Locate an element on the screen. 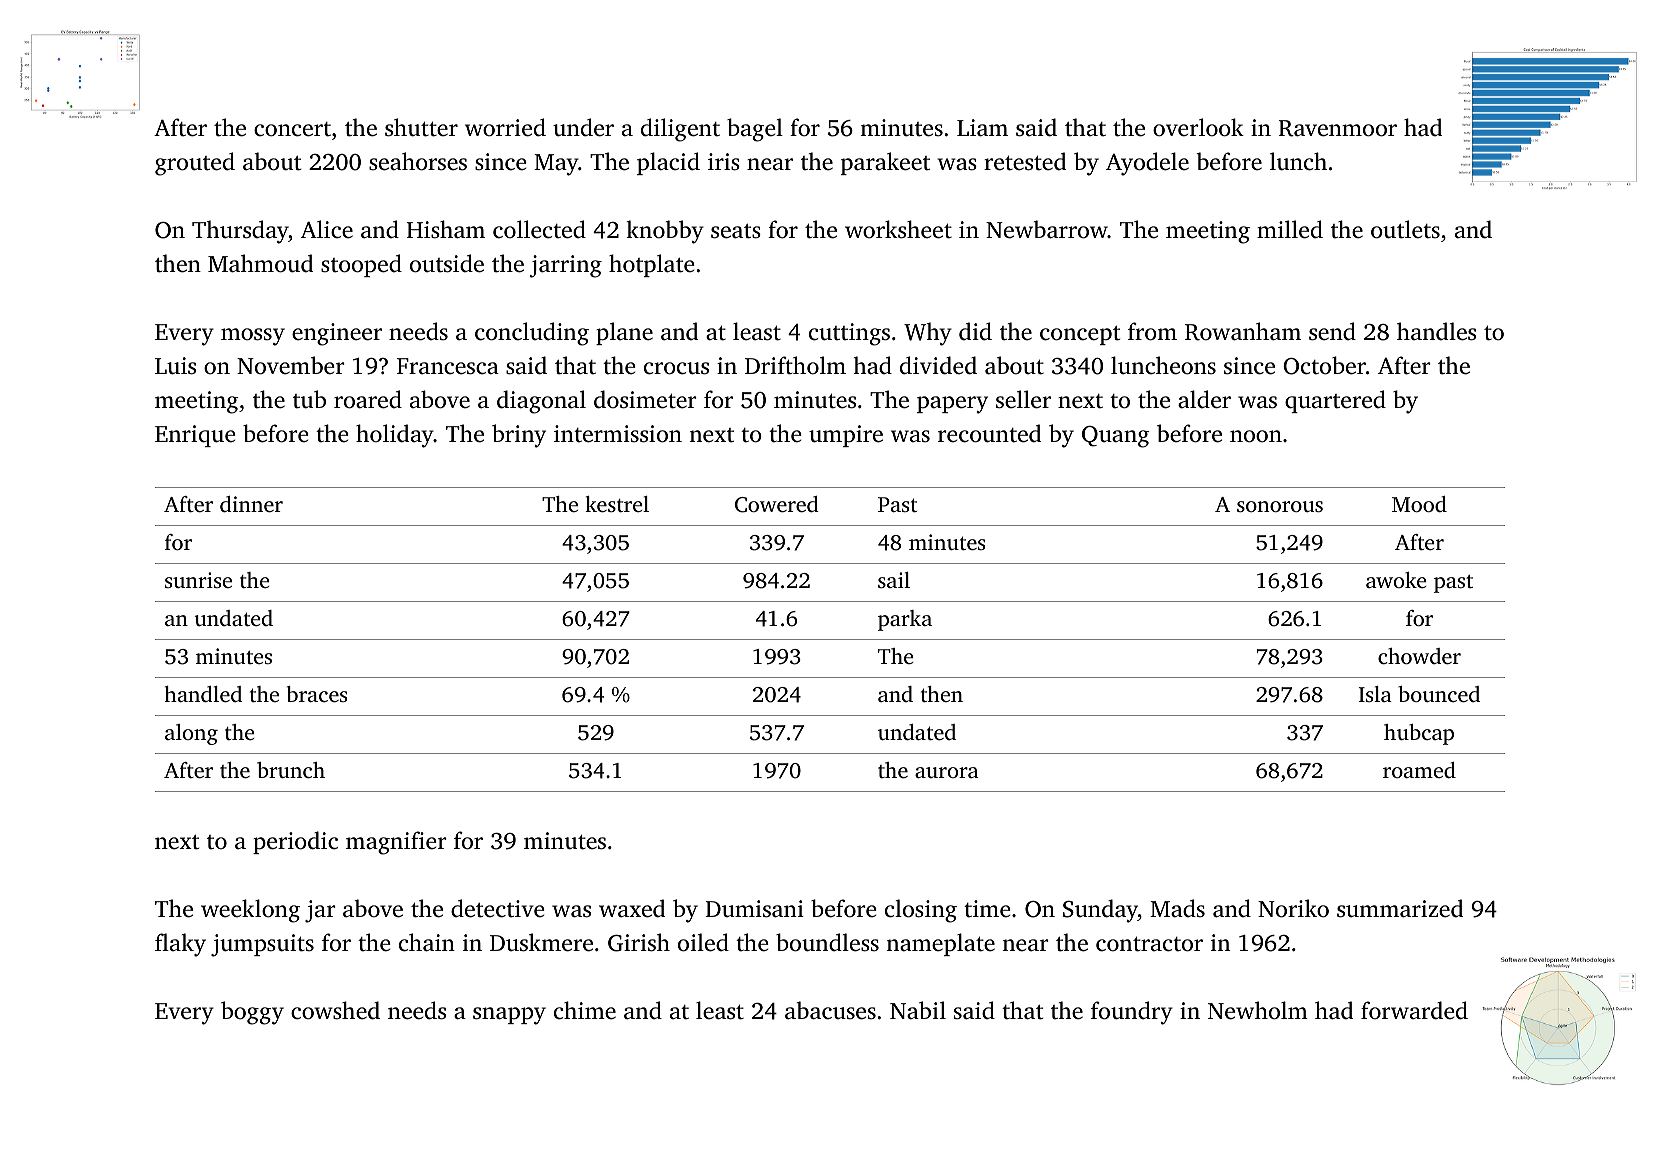 The height and width of the screenshot is (1173, 1660). sonorous is located at coordinates (1280, 506).
